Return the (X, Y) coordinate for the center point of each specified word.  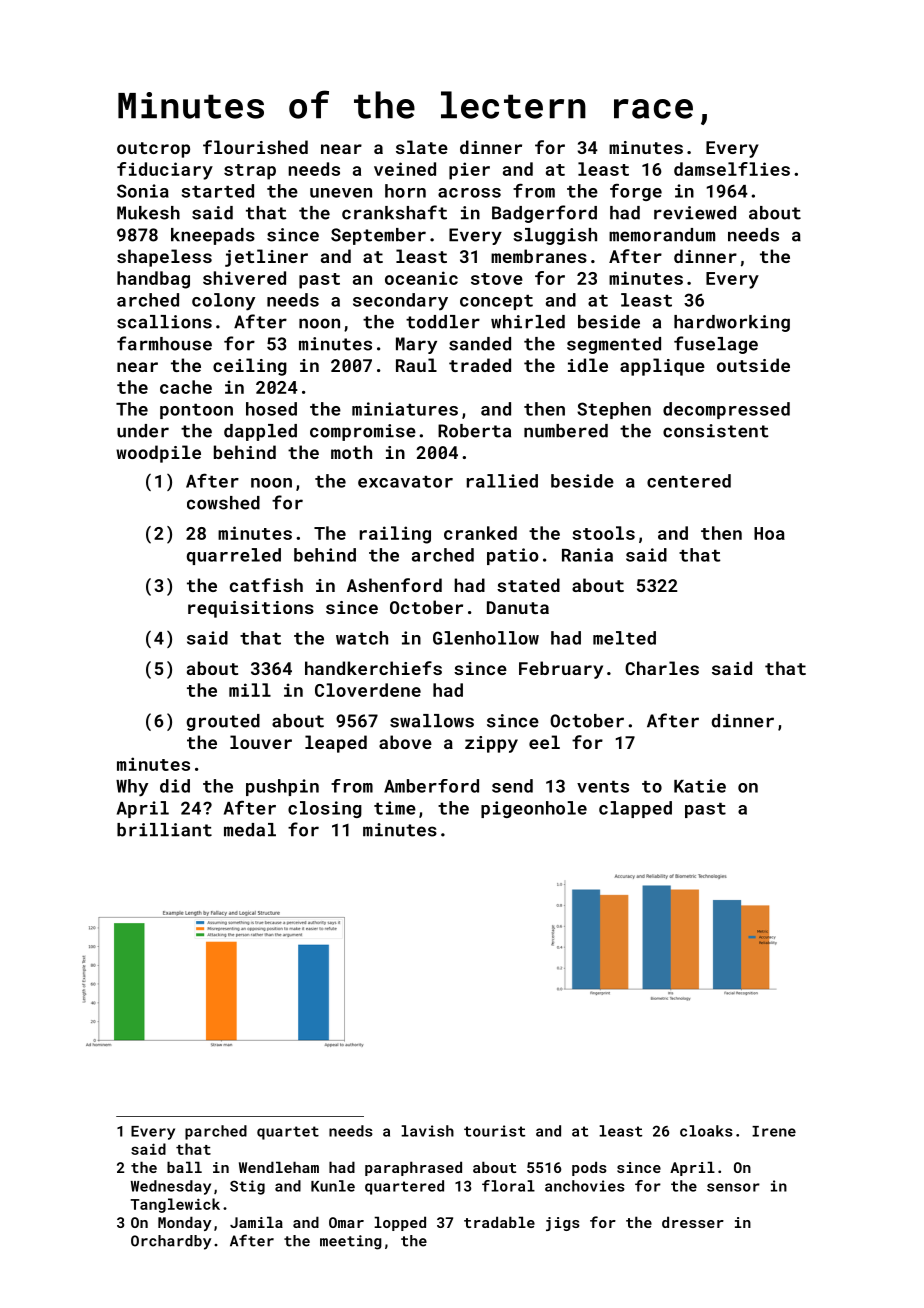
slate (422, 147)
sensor (733, 1187)
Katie (700, 786)
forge (636, 192)
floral (508, 1186)
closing (325, 809)
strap (250, 172)
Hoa (769, 533)
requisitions (251, 609)
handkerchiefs (373, 668)
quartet (288, 1133)
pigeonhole (534, 809)
